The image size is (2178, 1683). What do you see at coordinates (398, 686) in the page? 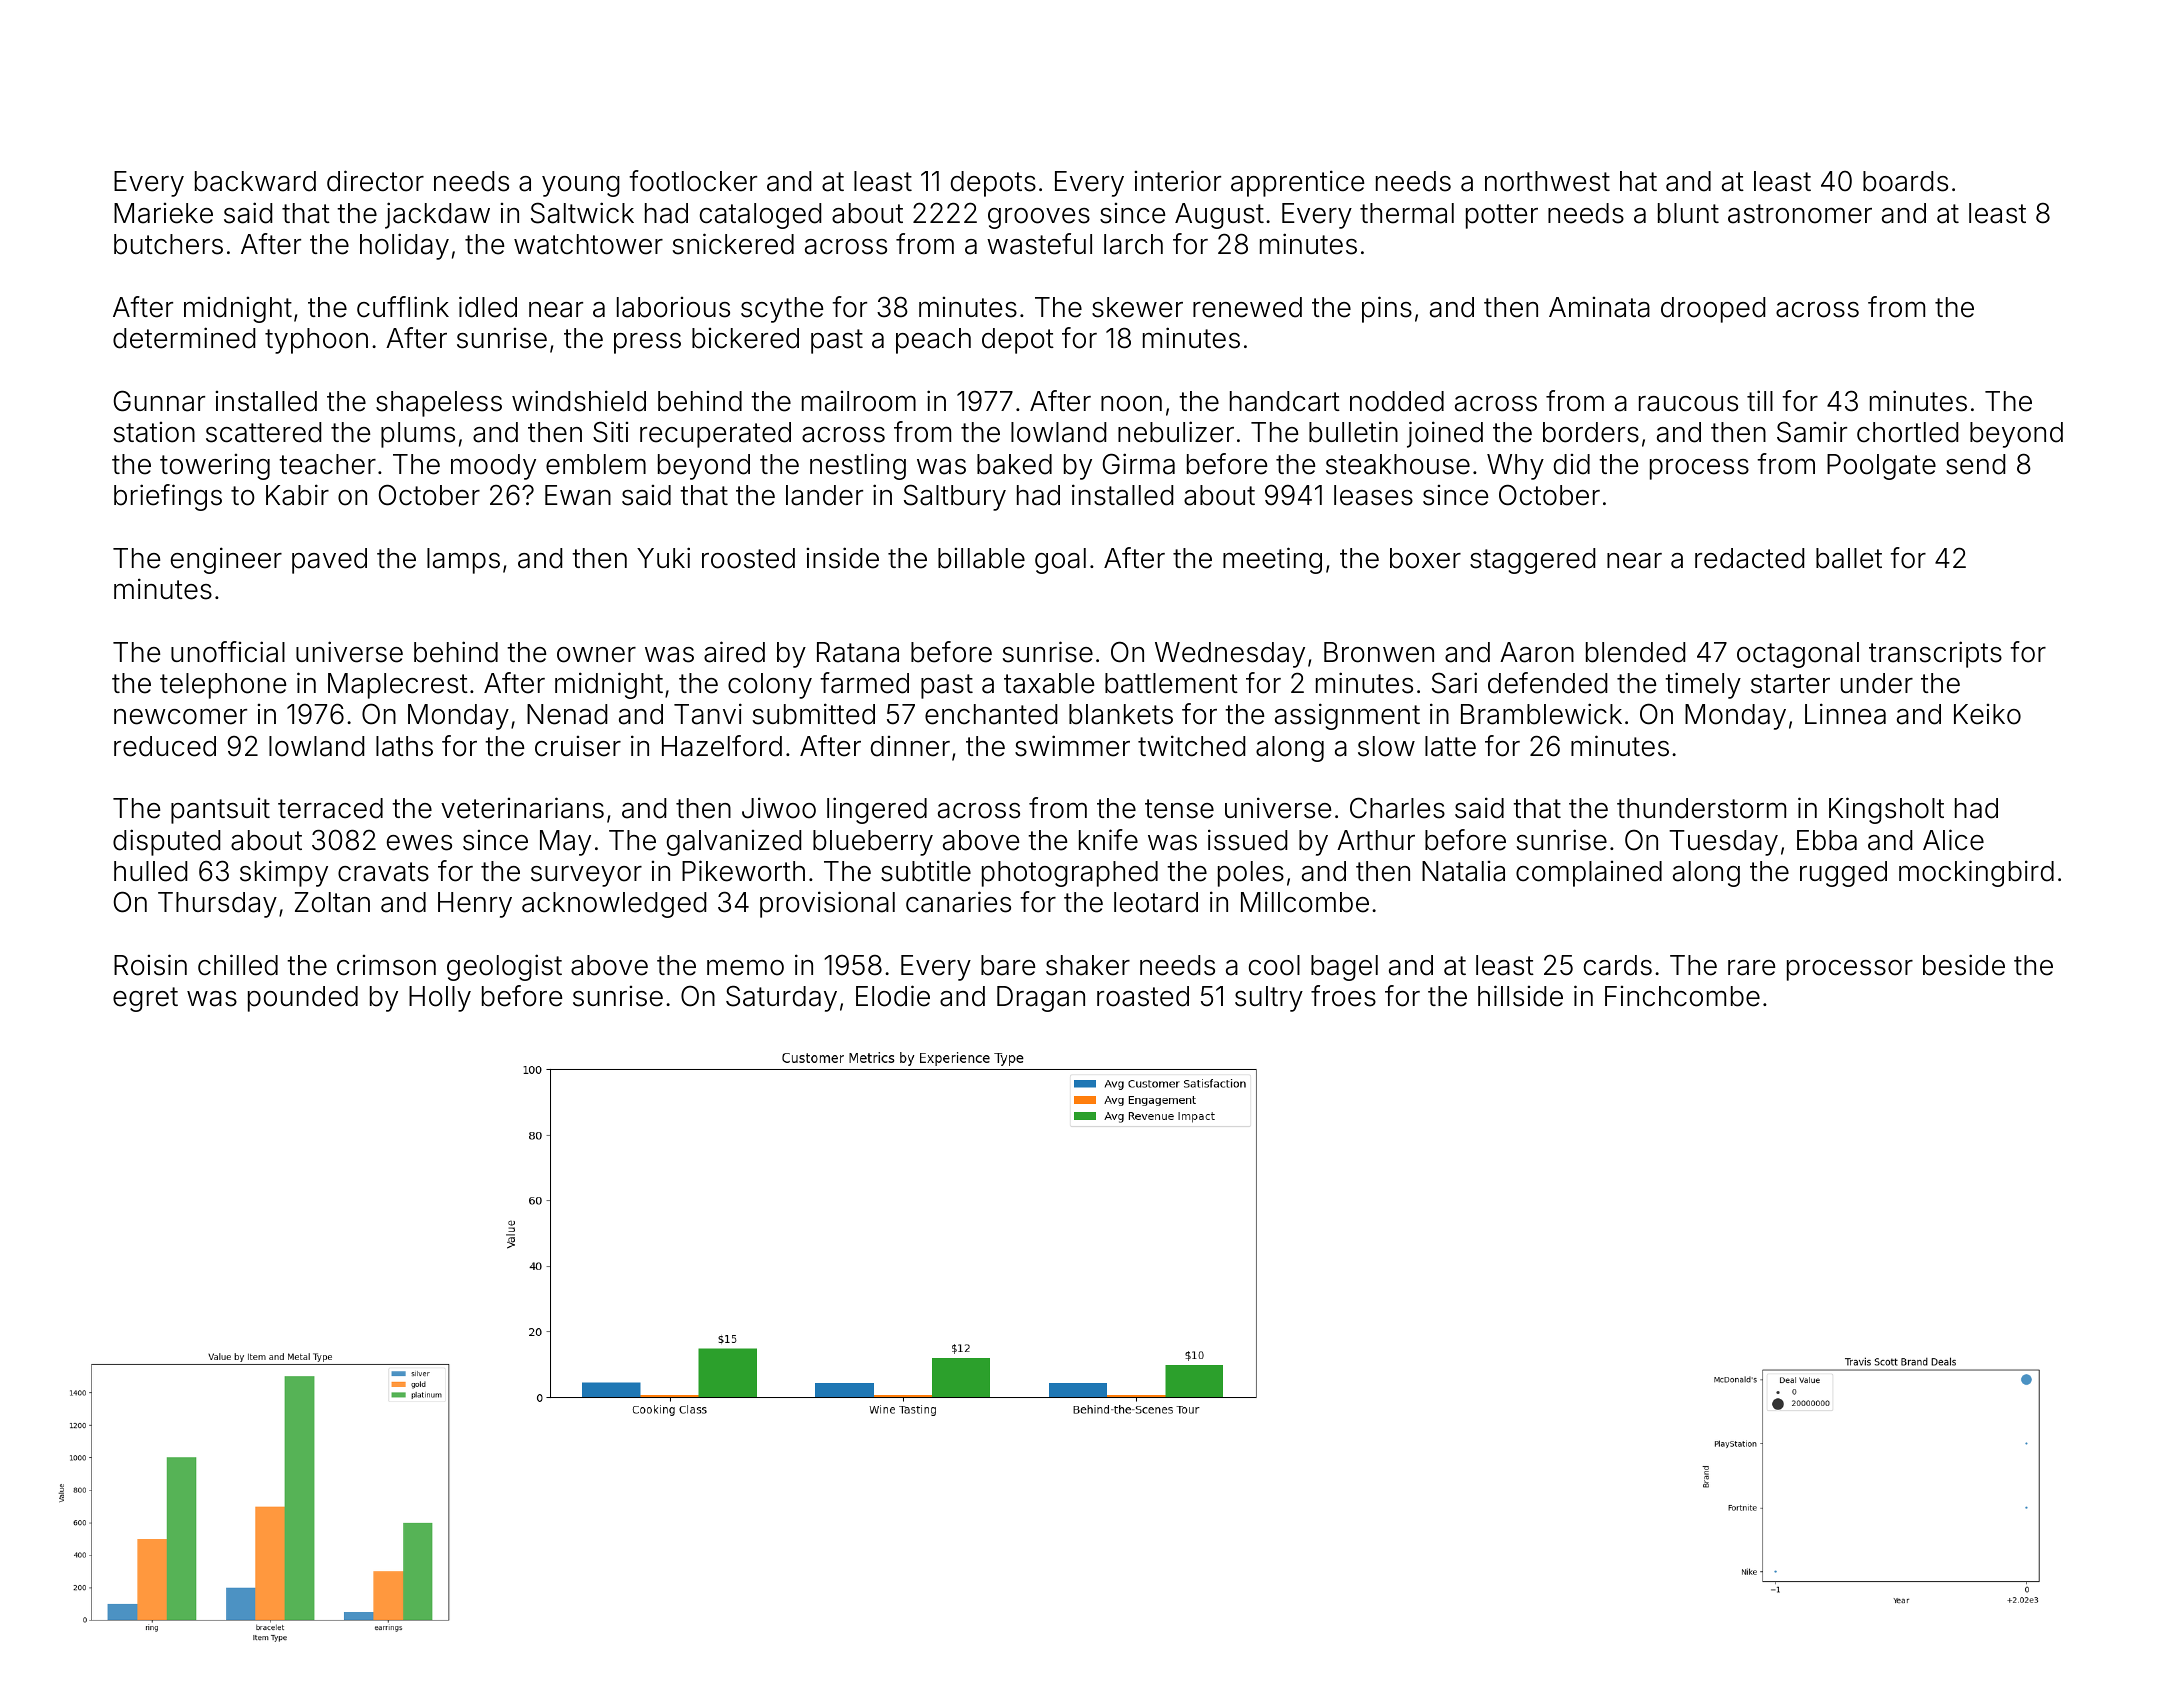
I see `Maplecrest` at bounding box center [398, 686].
